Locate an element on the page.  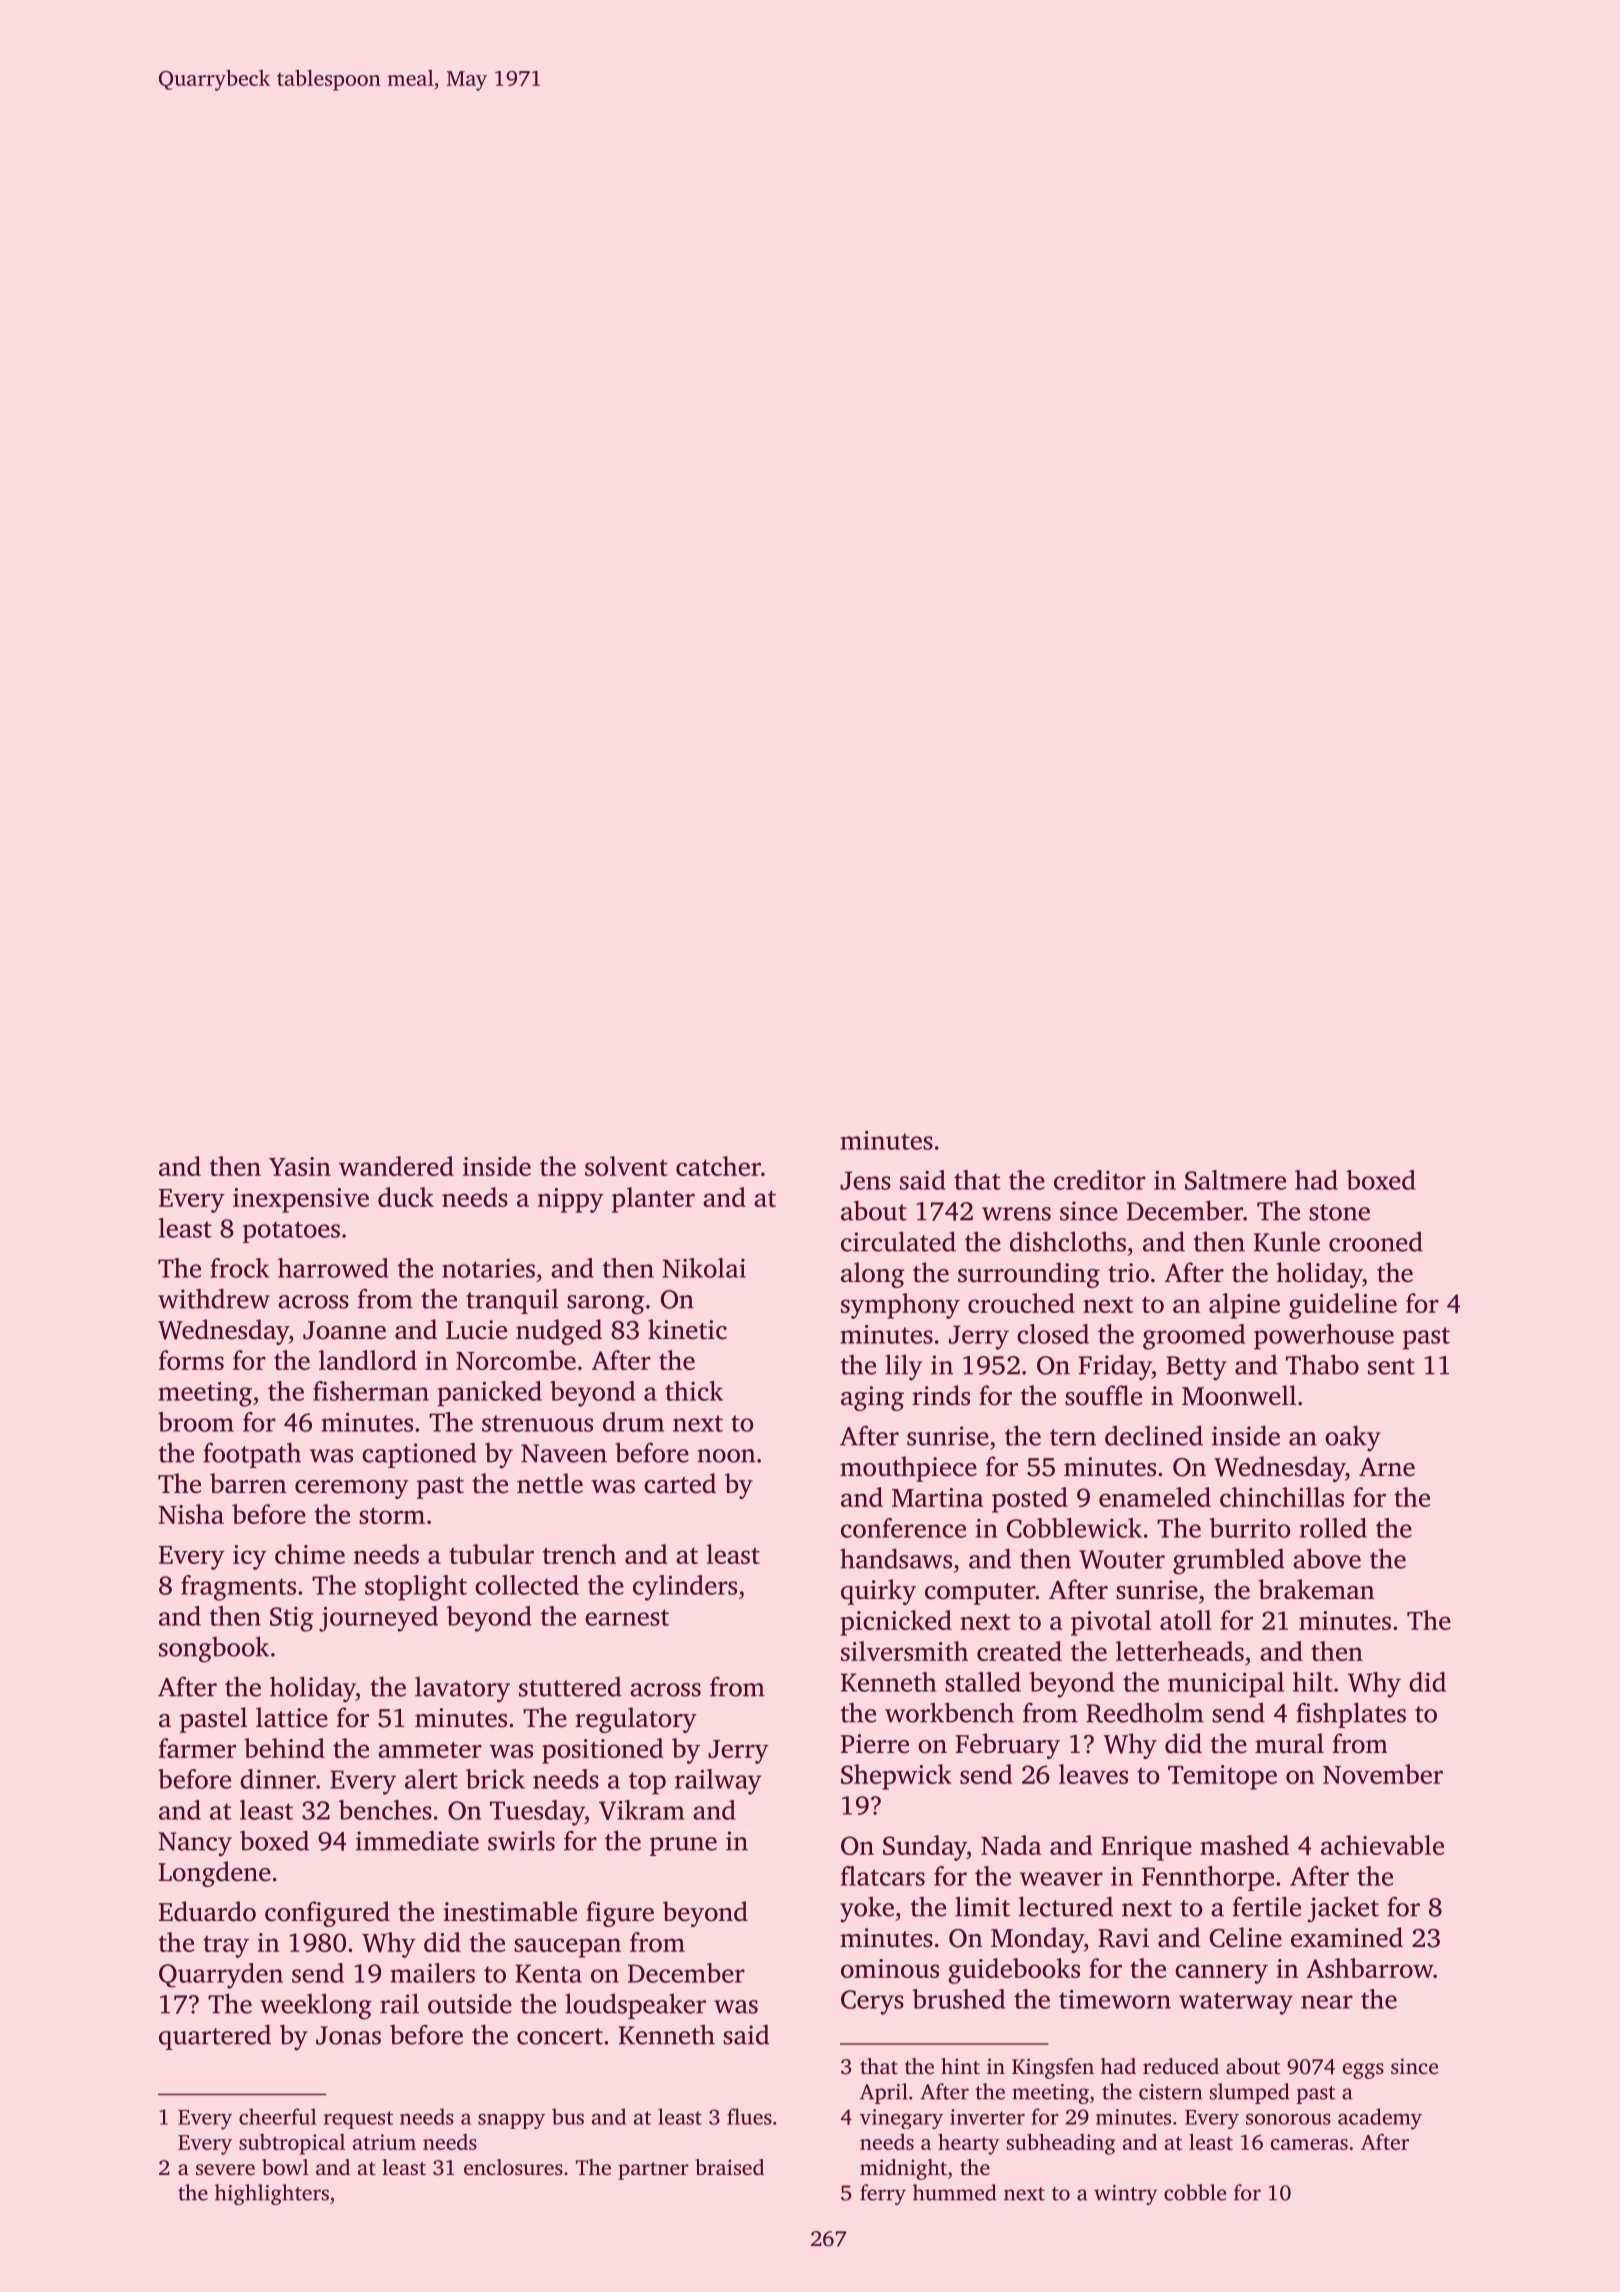
thick is located at coordinates (694, 1391).
